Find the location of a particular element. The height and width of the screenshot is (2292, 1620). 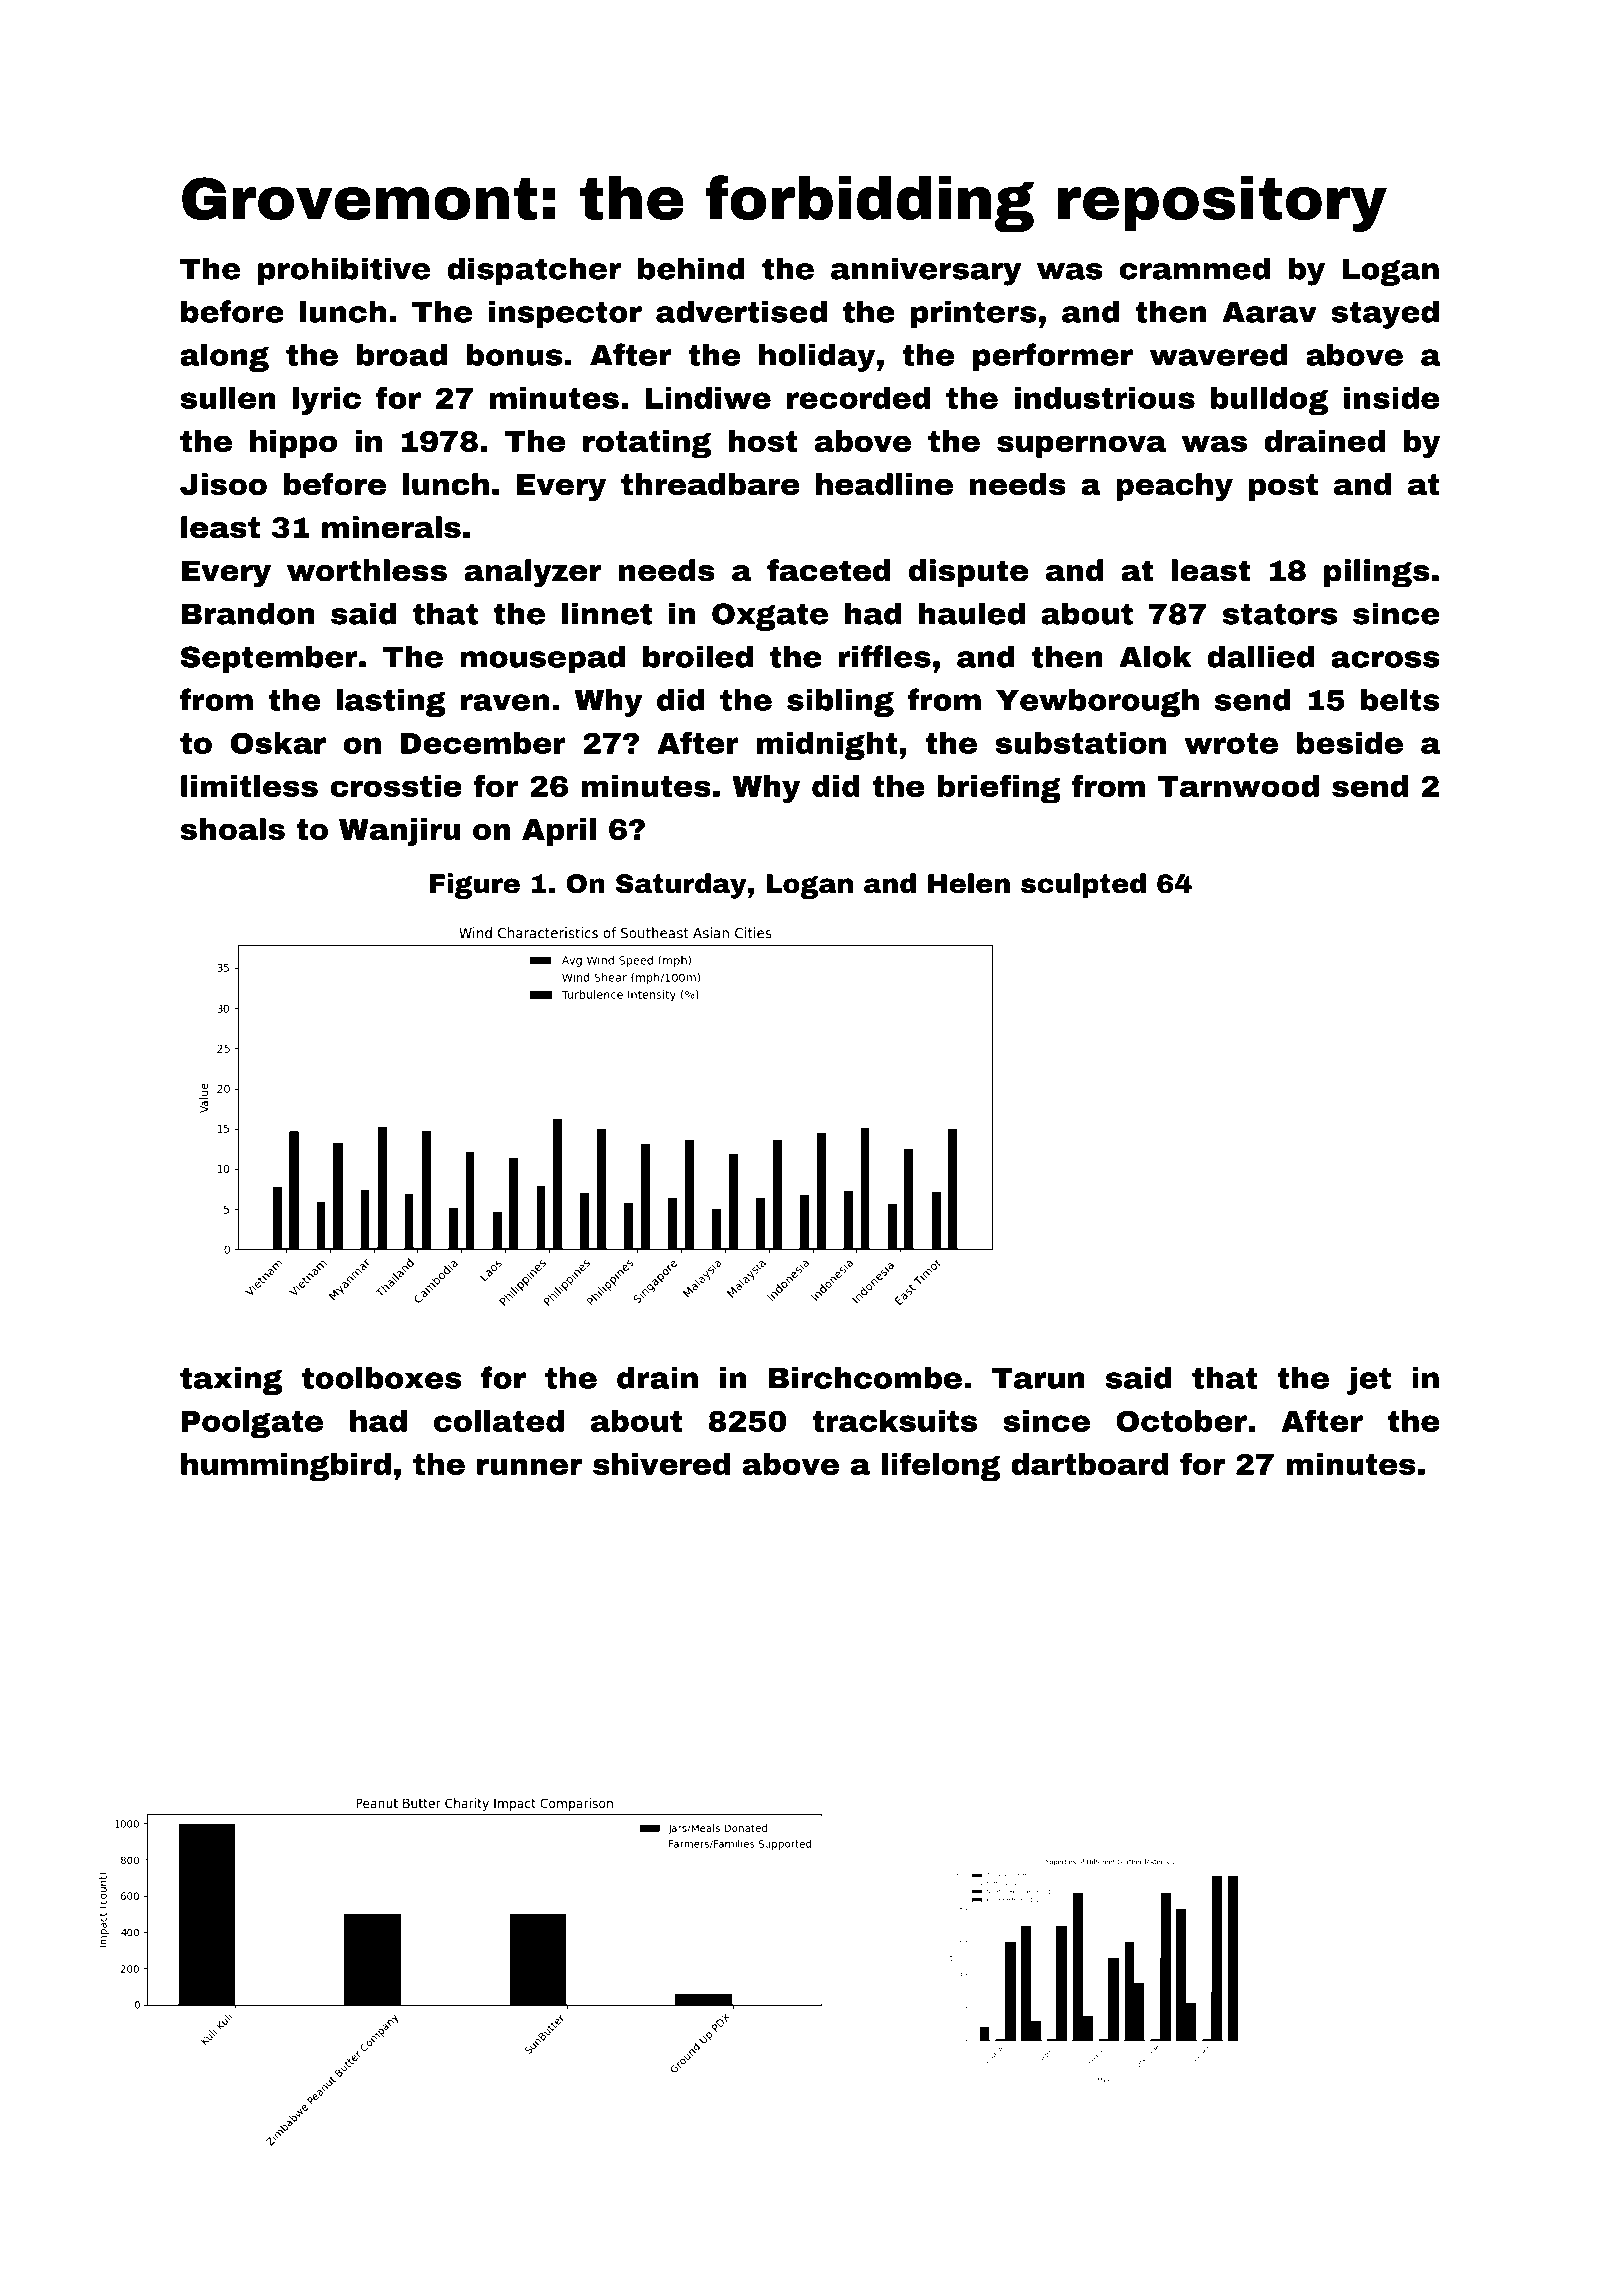

threadbare is located at coordinates (710, 484).
